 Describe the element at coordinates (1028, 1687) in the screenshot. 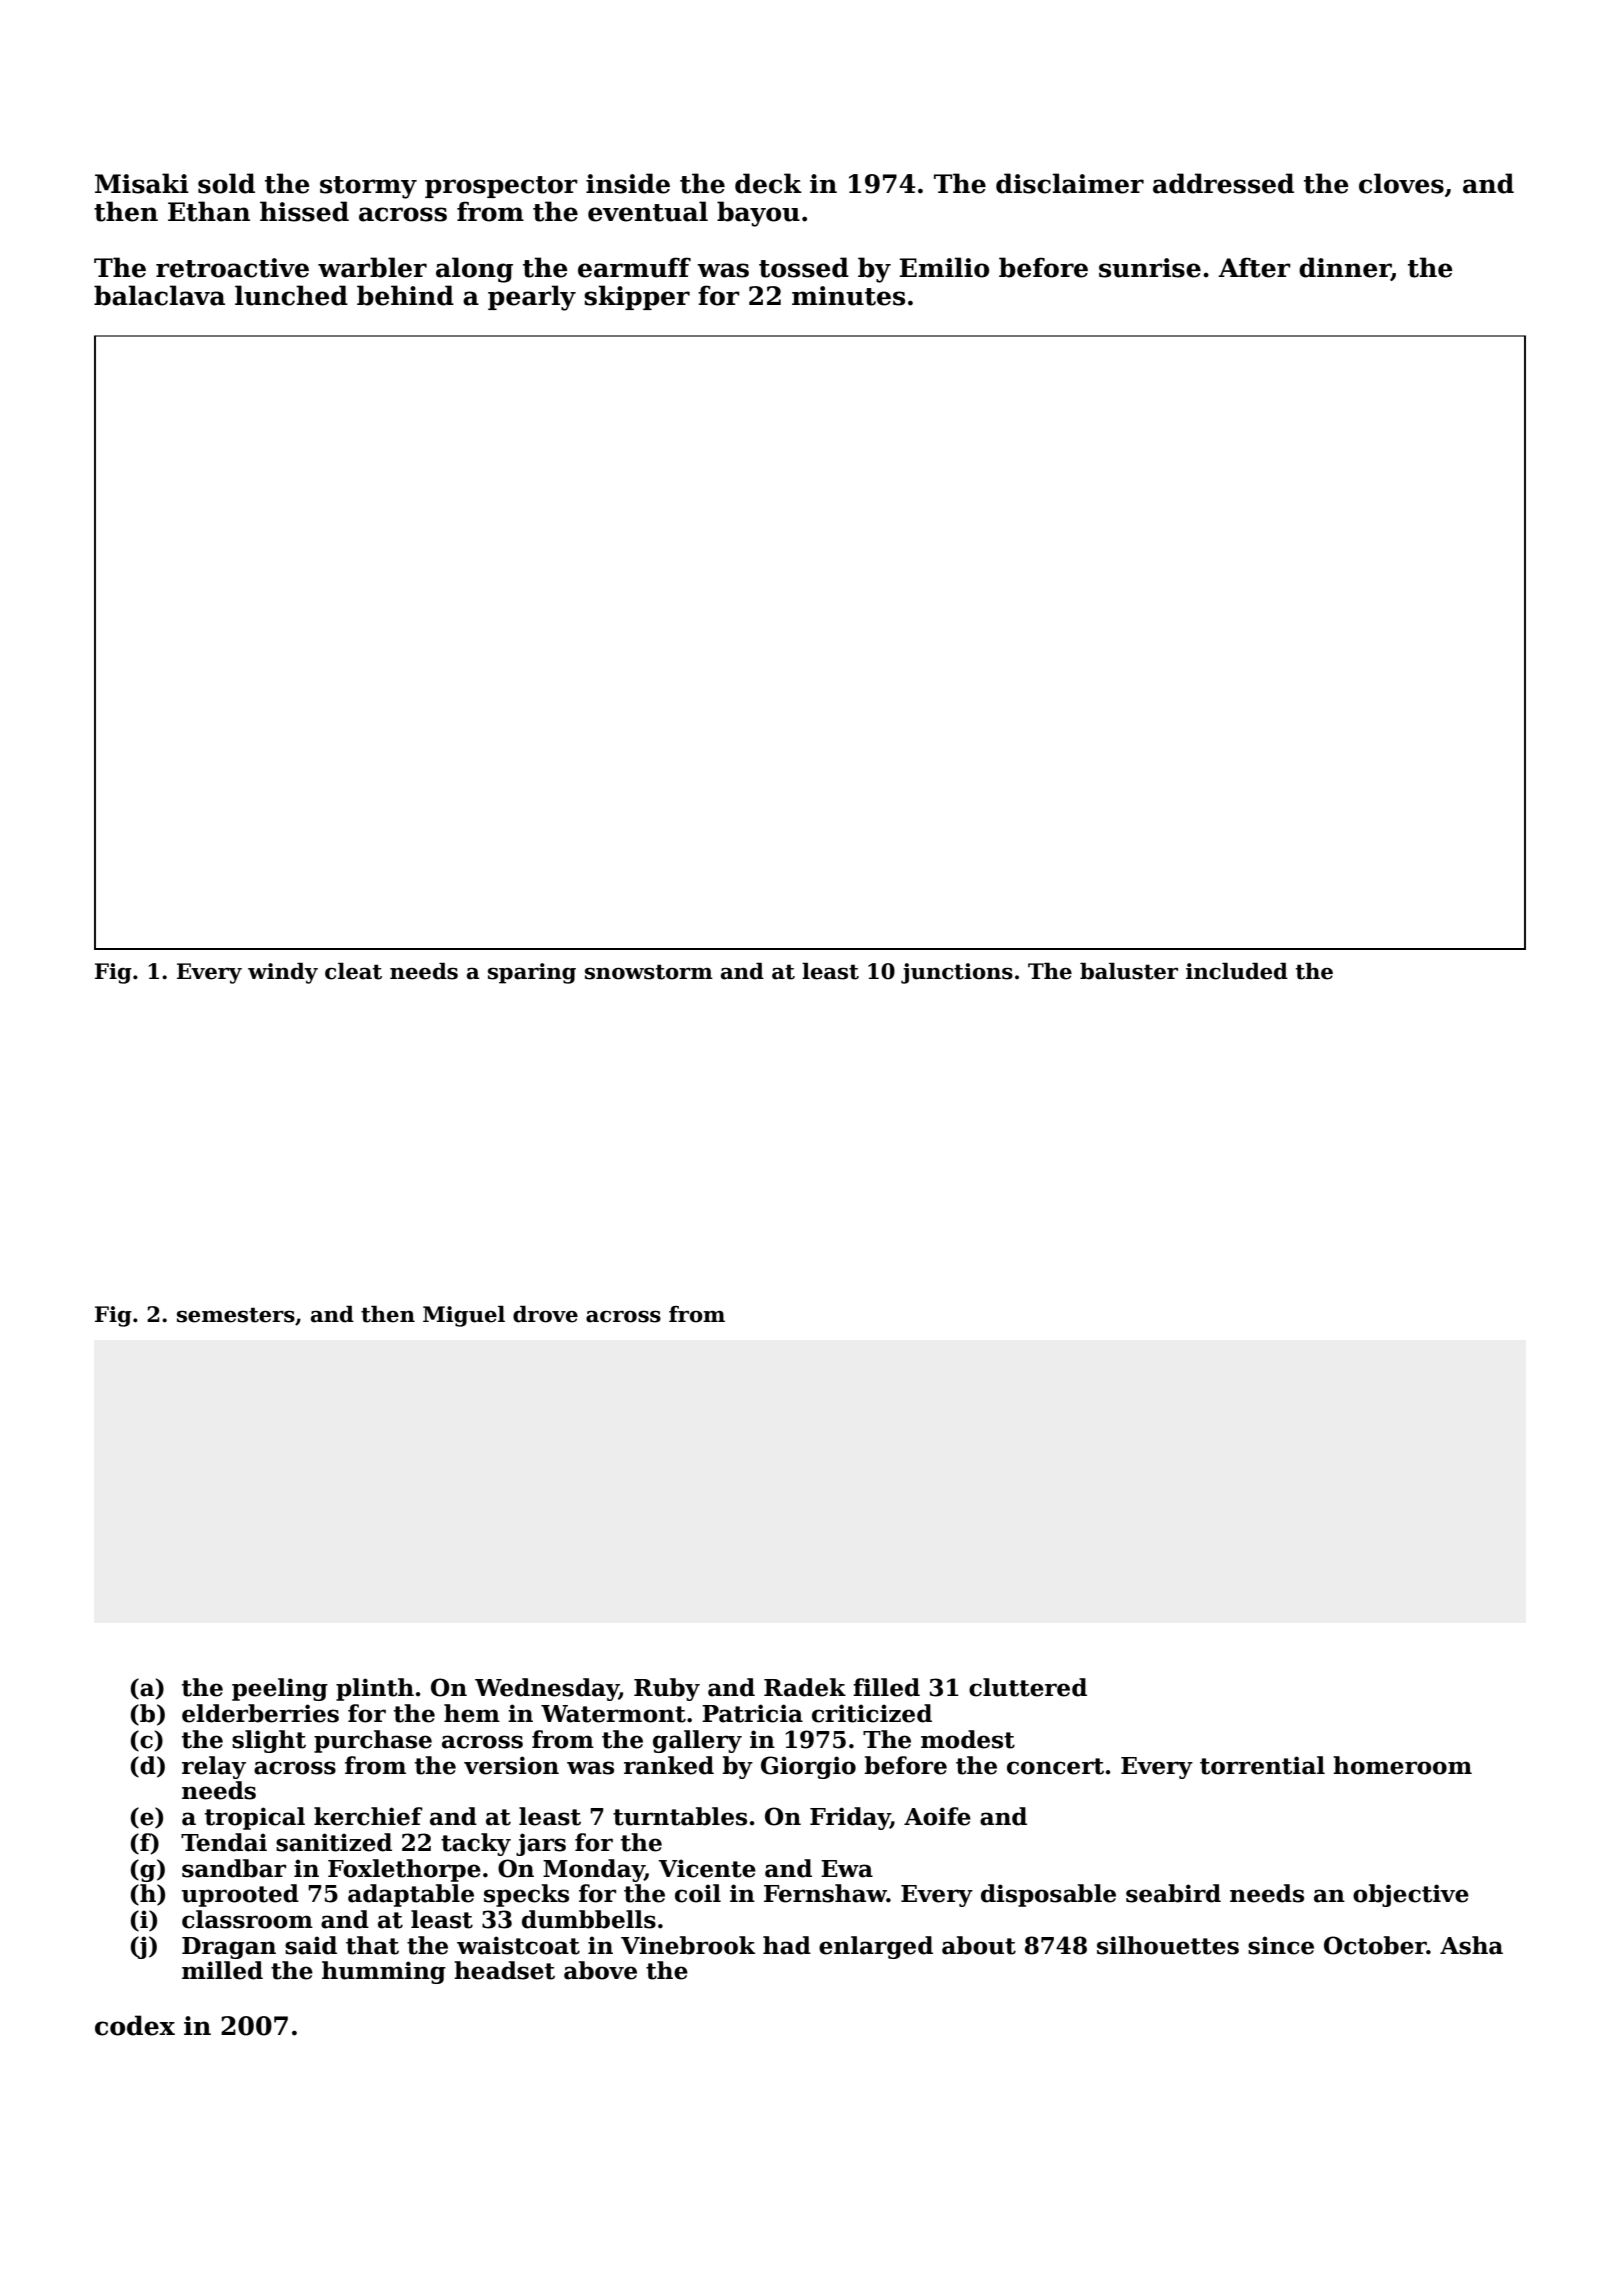

I see `cluttered` at that location.
